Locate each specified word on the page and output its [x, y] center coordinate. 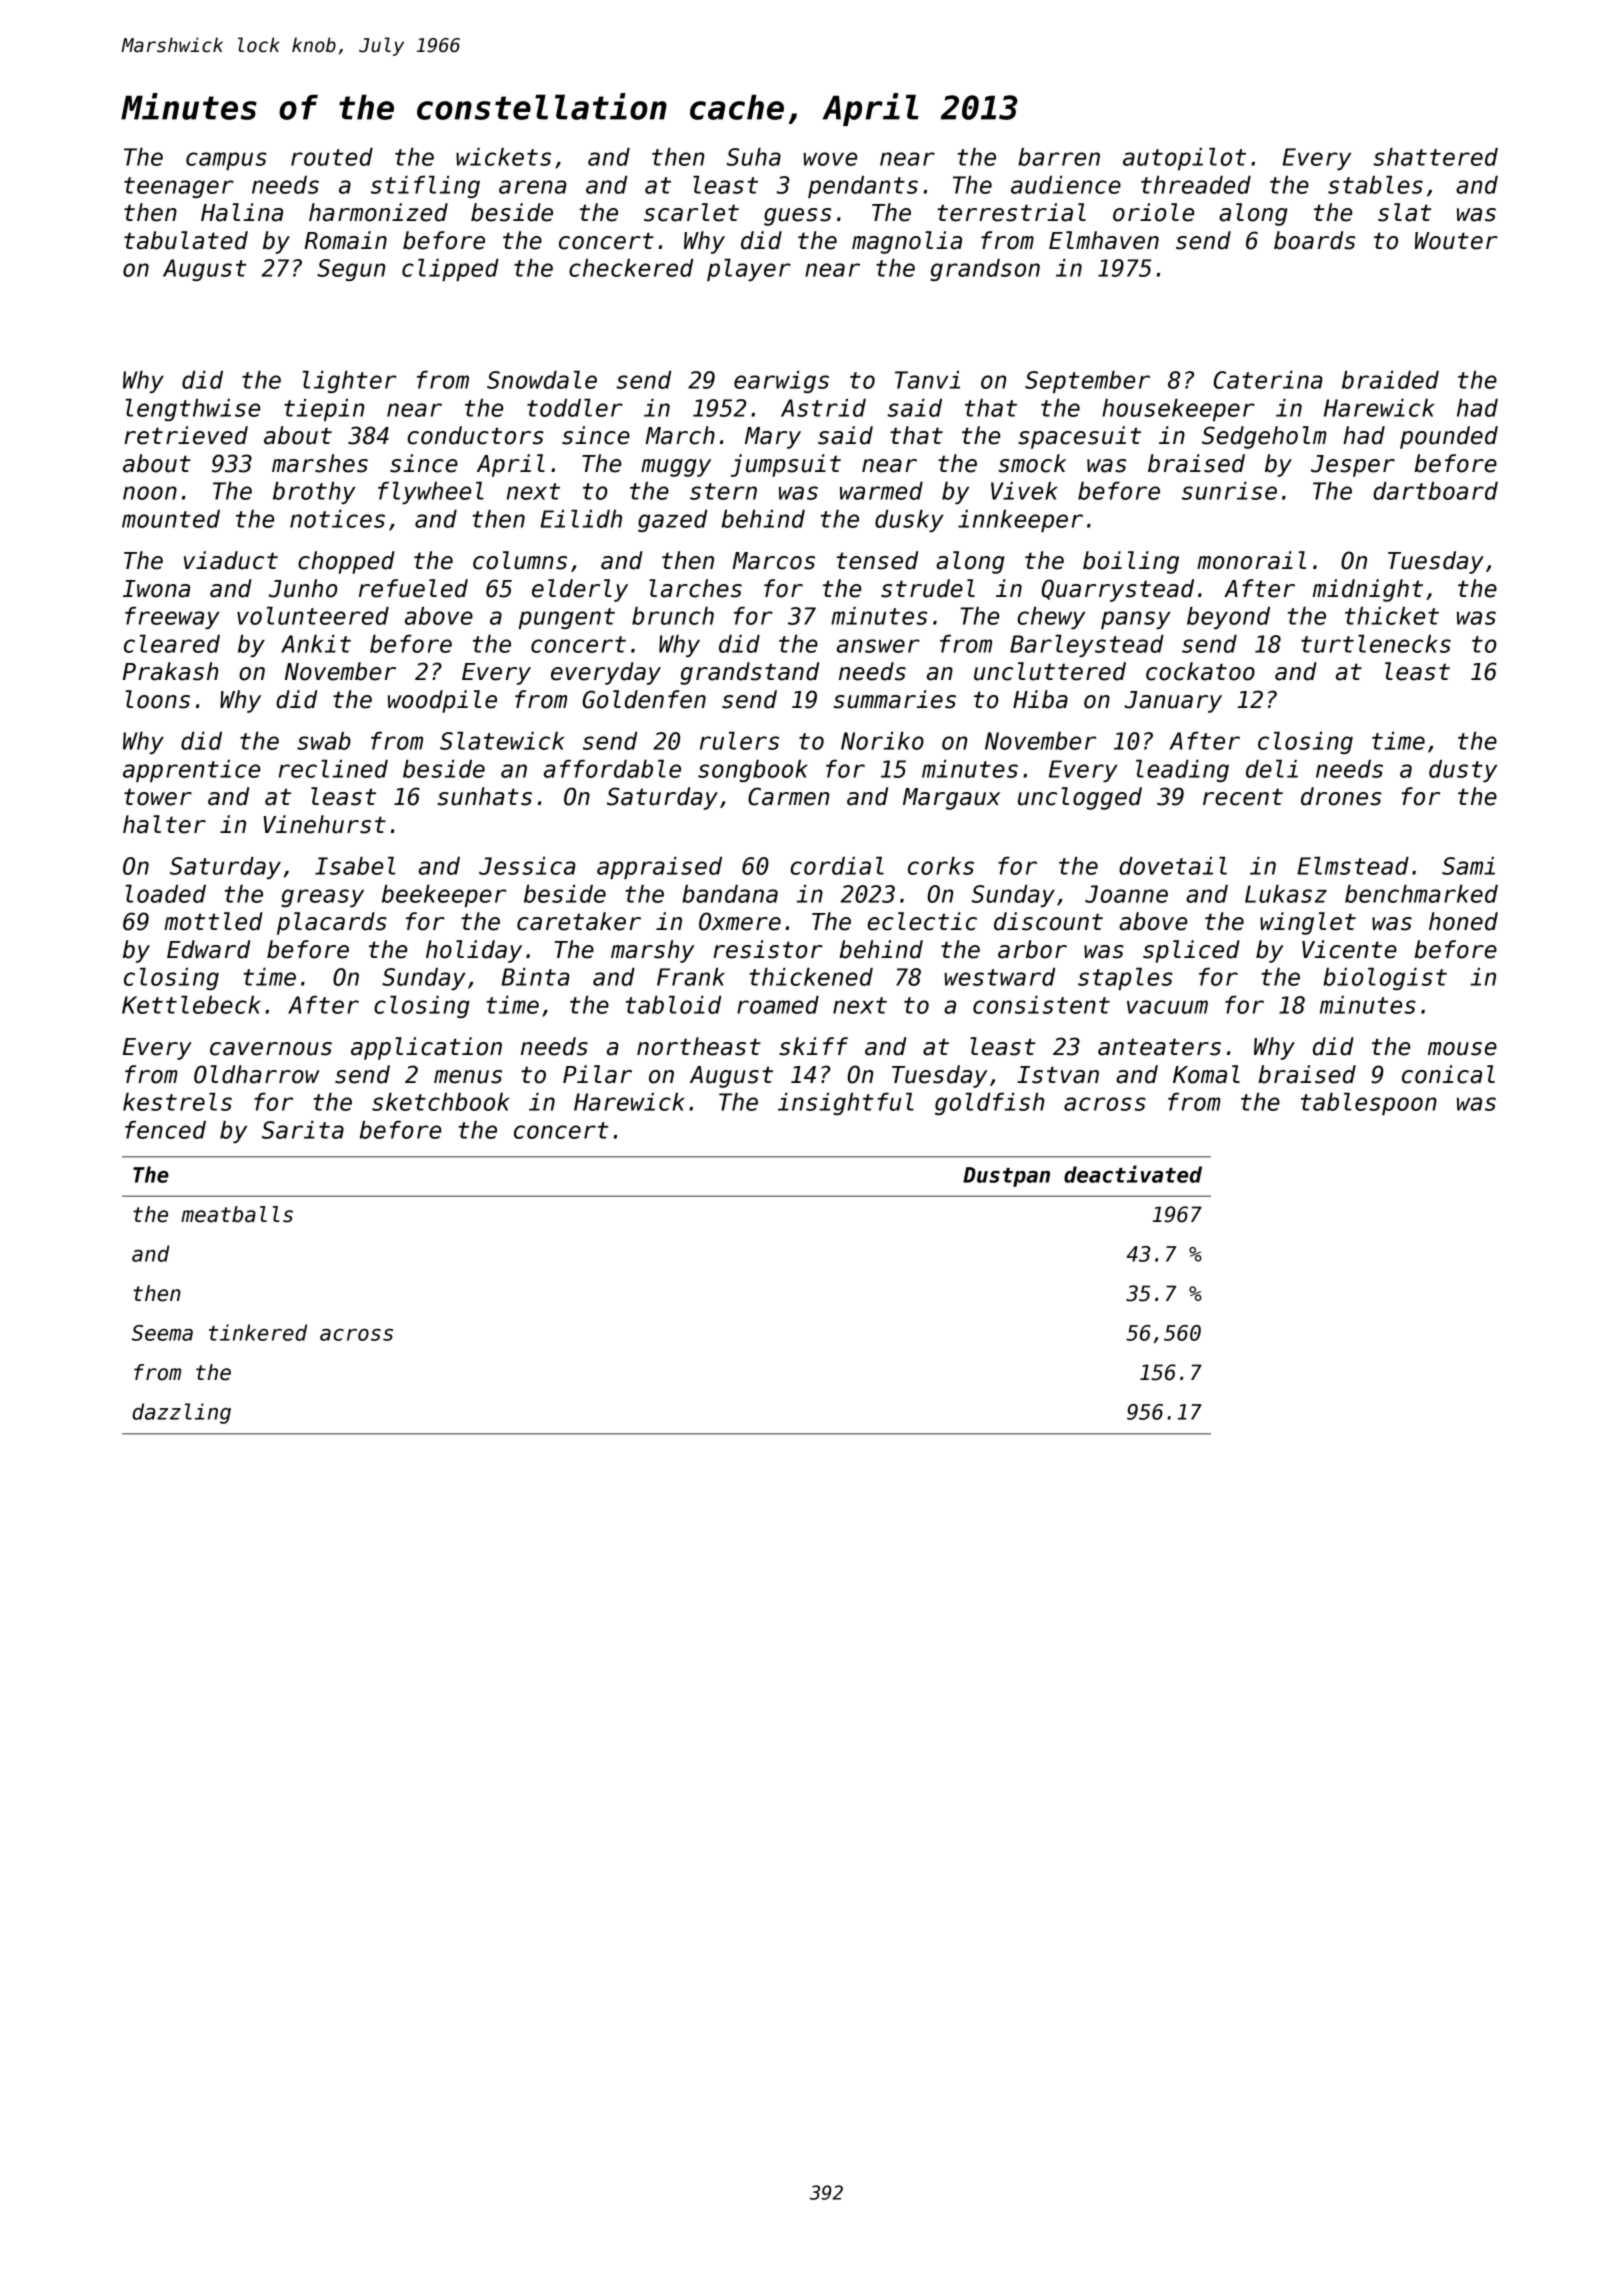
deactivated [1133, 1174]
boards [1314, 240]
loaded [166, 894]
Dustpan [1006, 1177]
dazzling [181, 1413]
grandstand [749, 673]
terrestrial [1011, 212]
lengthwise [193, 410]
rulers [739, 741]
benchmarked [1421, 894]
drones [1341, 796]
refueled [413, 588]
